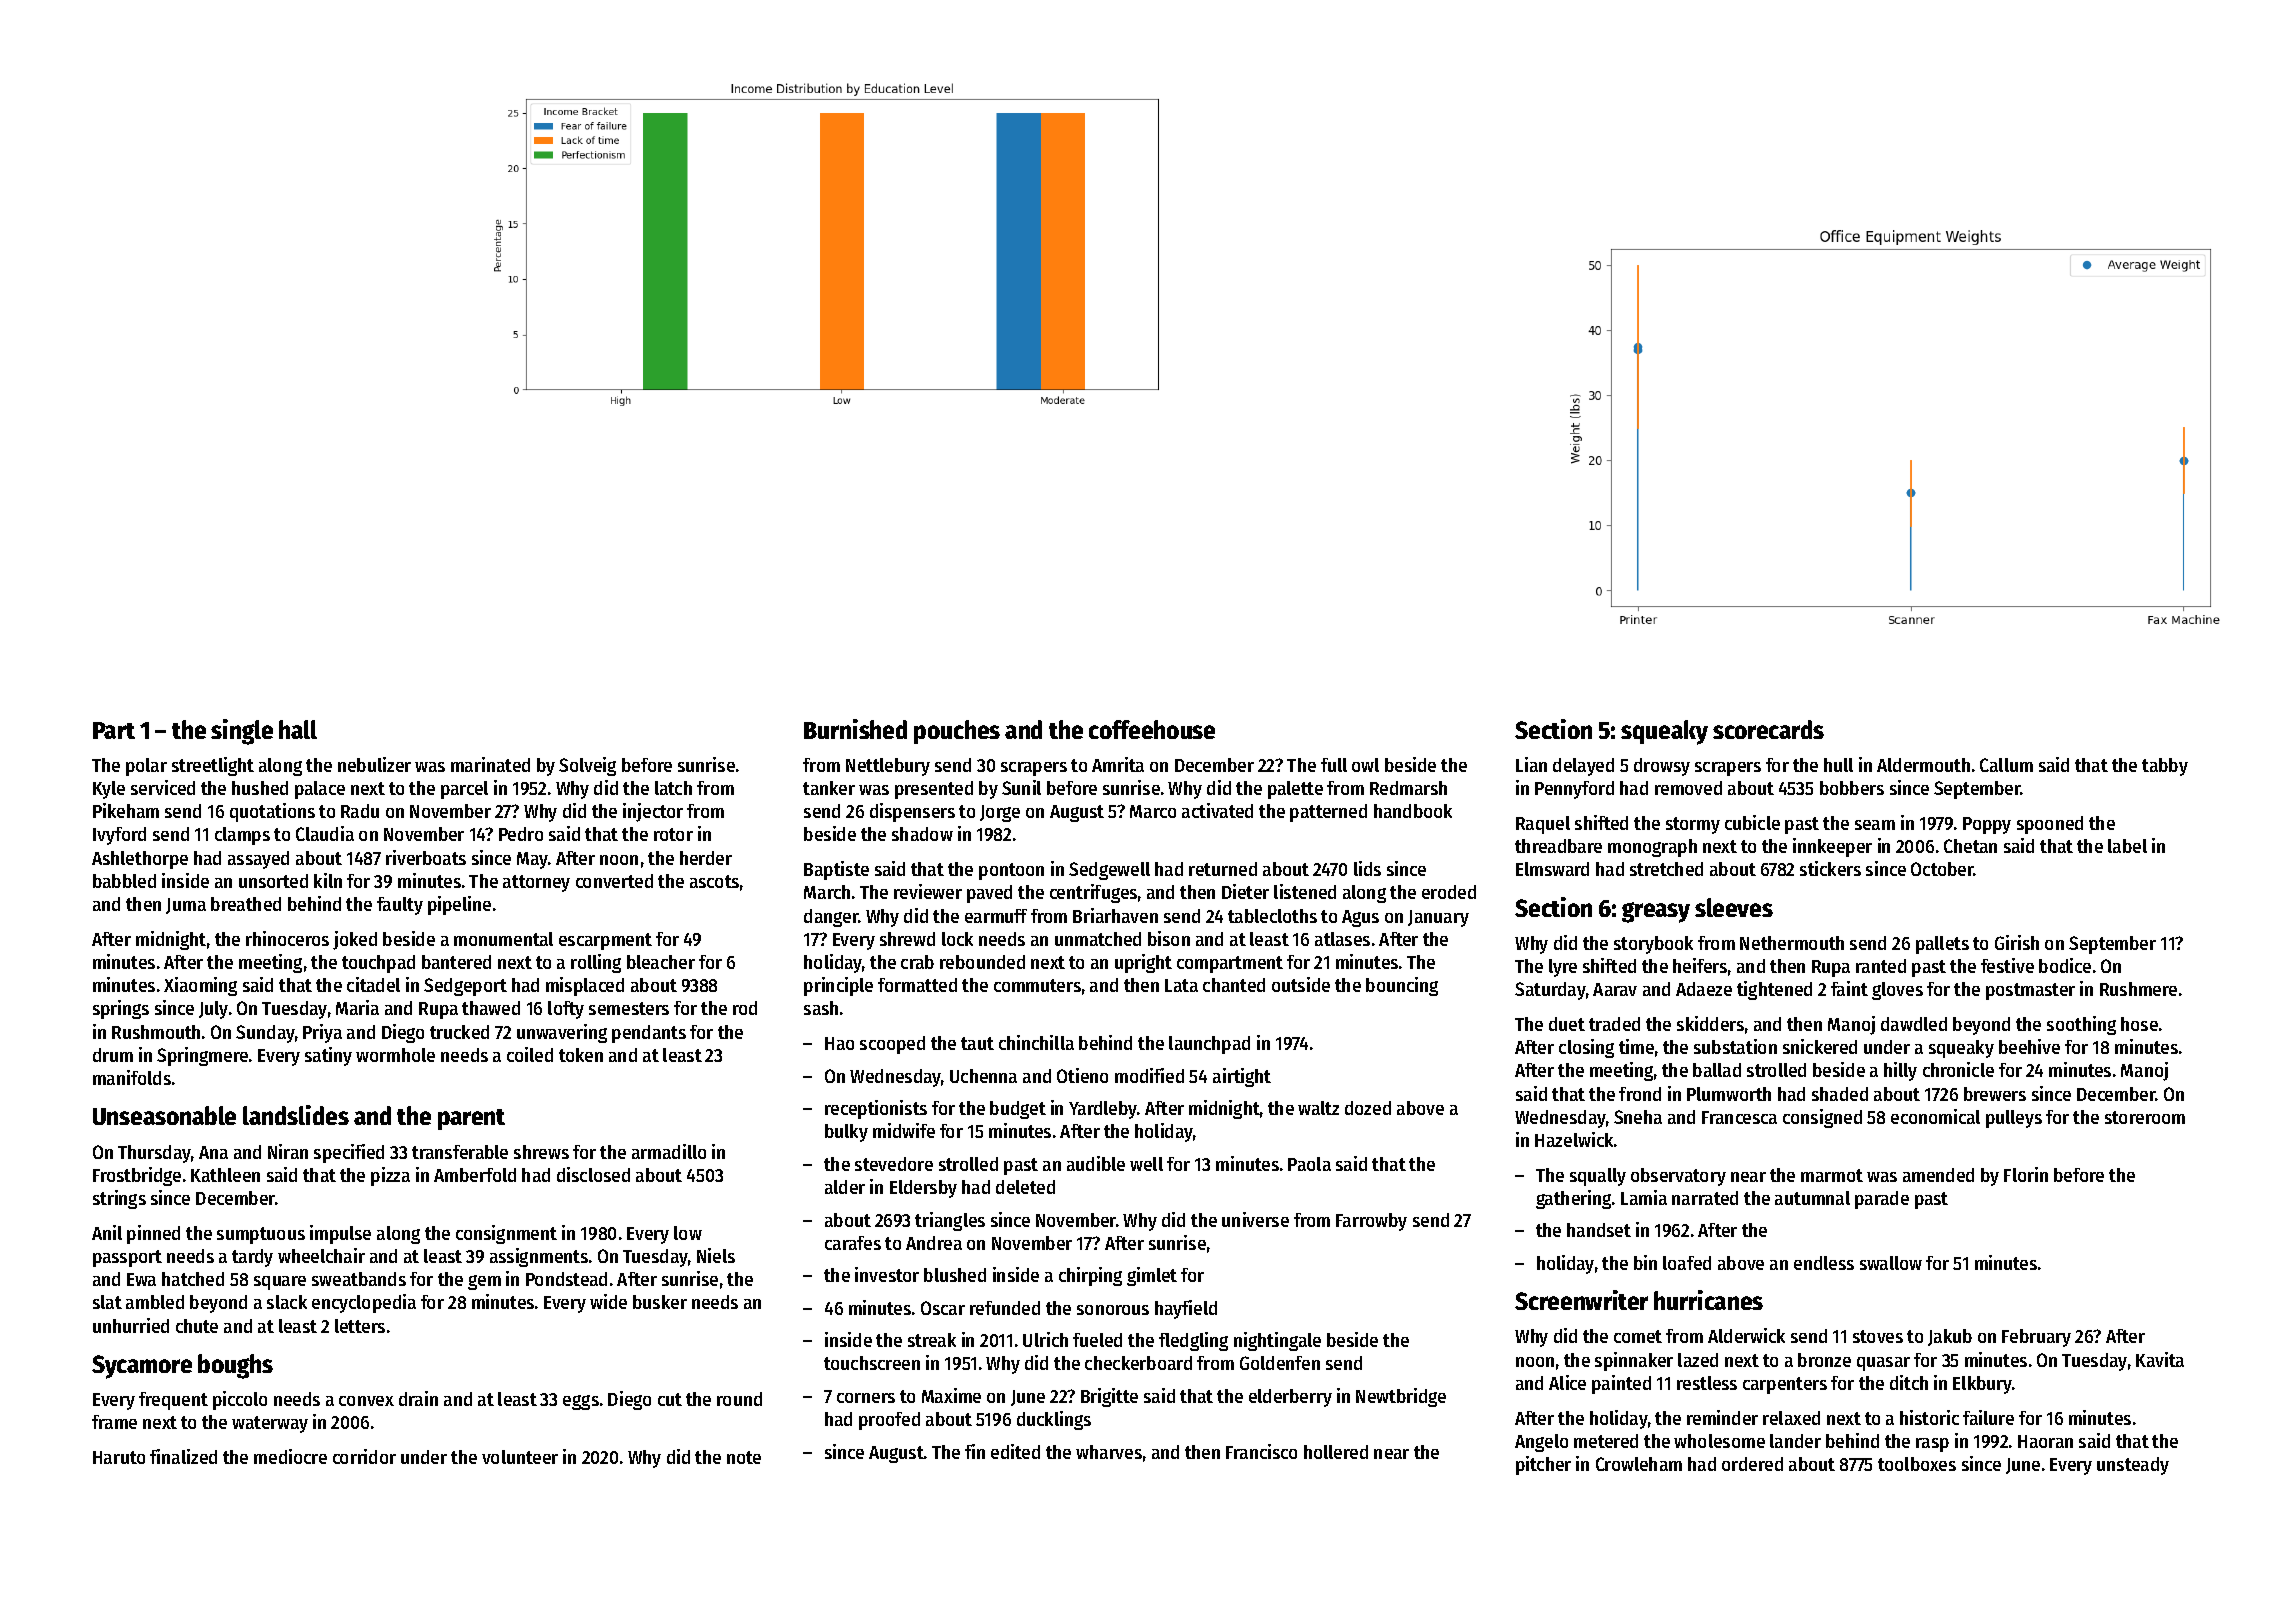 The width and height of the document is (2282, 1614). Describe the element at coordinates (1768, 729) in the document. I see `scorecards` at that location.
